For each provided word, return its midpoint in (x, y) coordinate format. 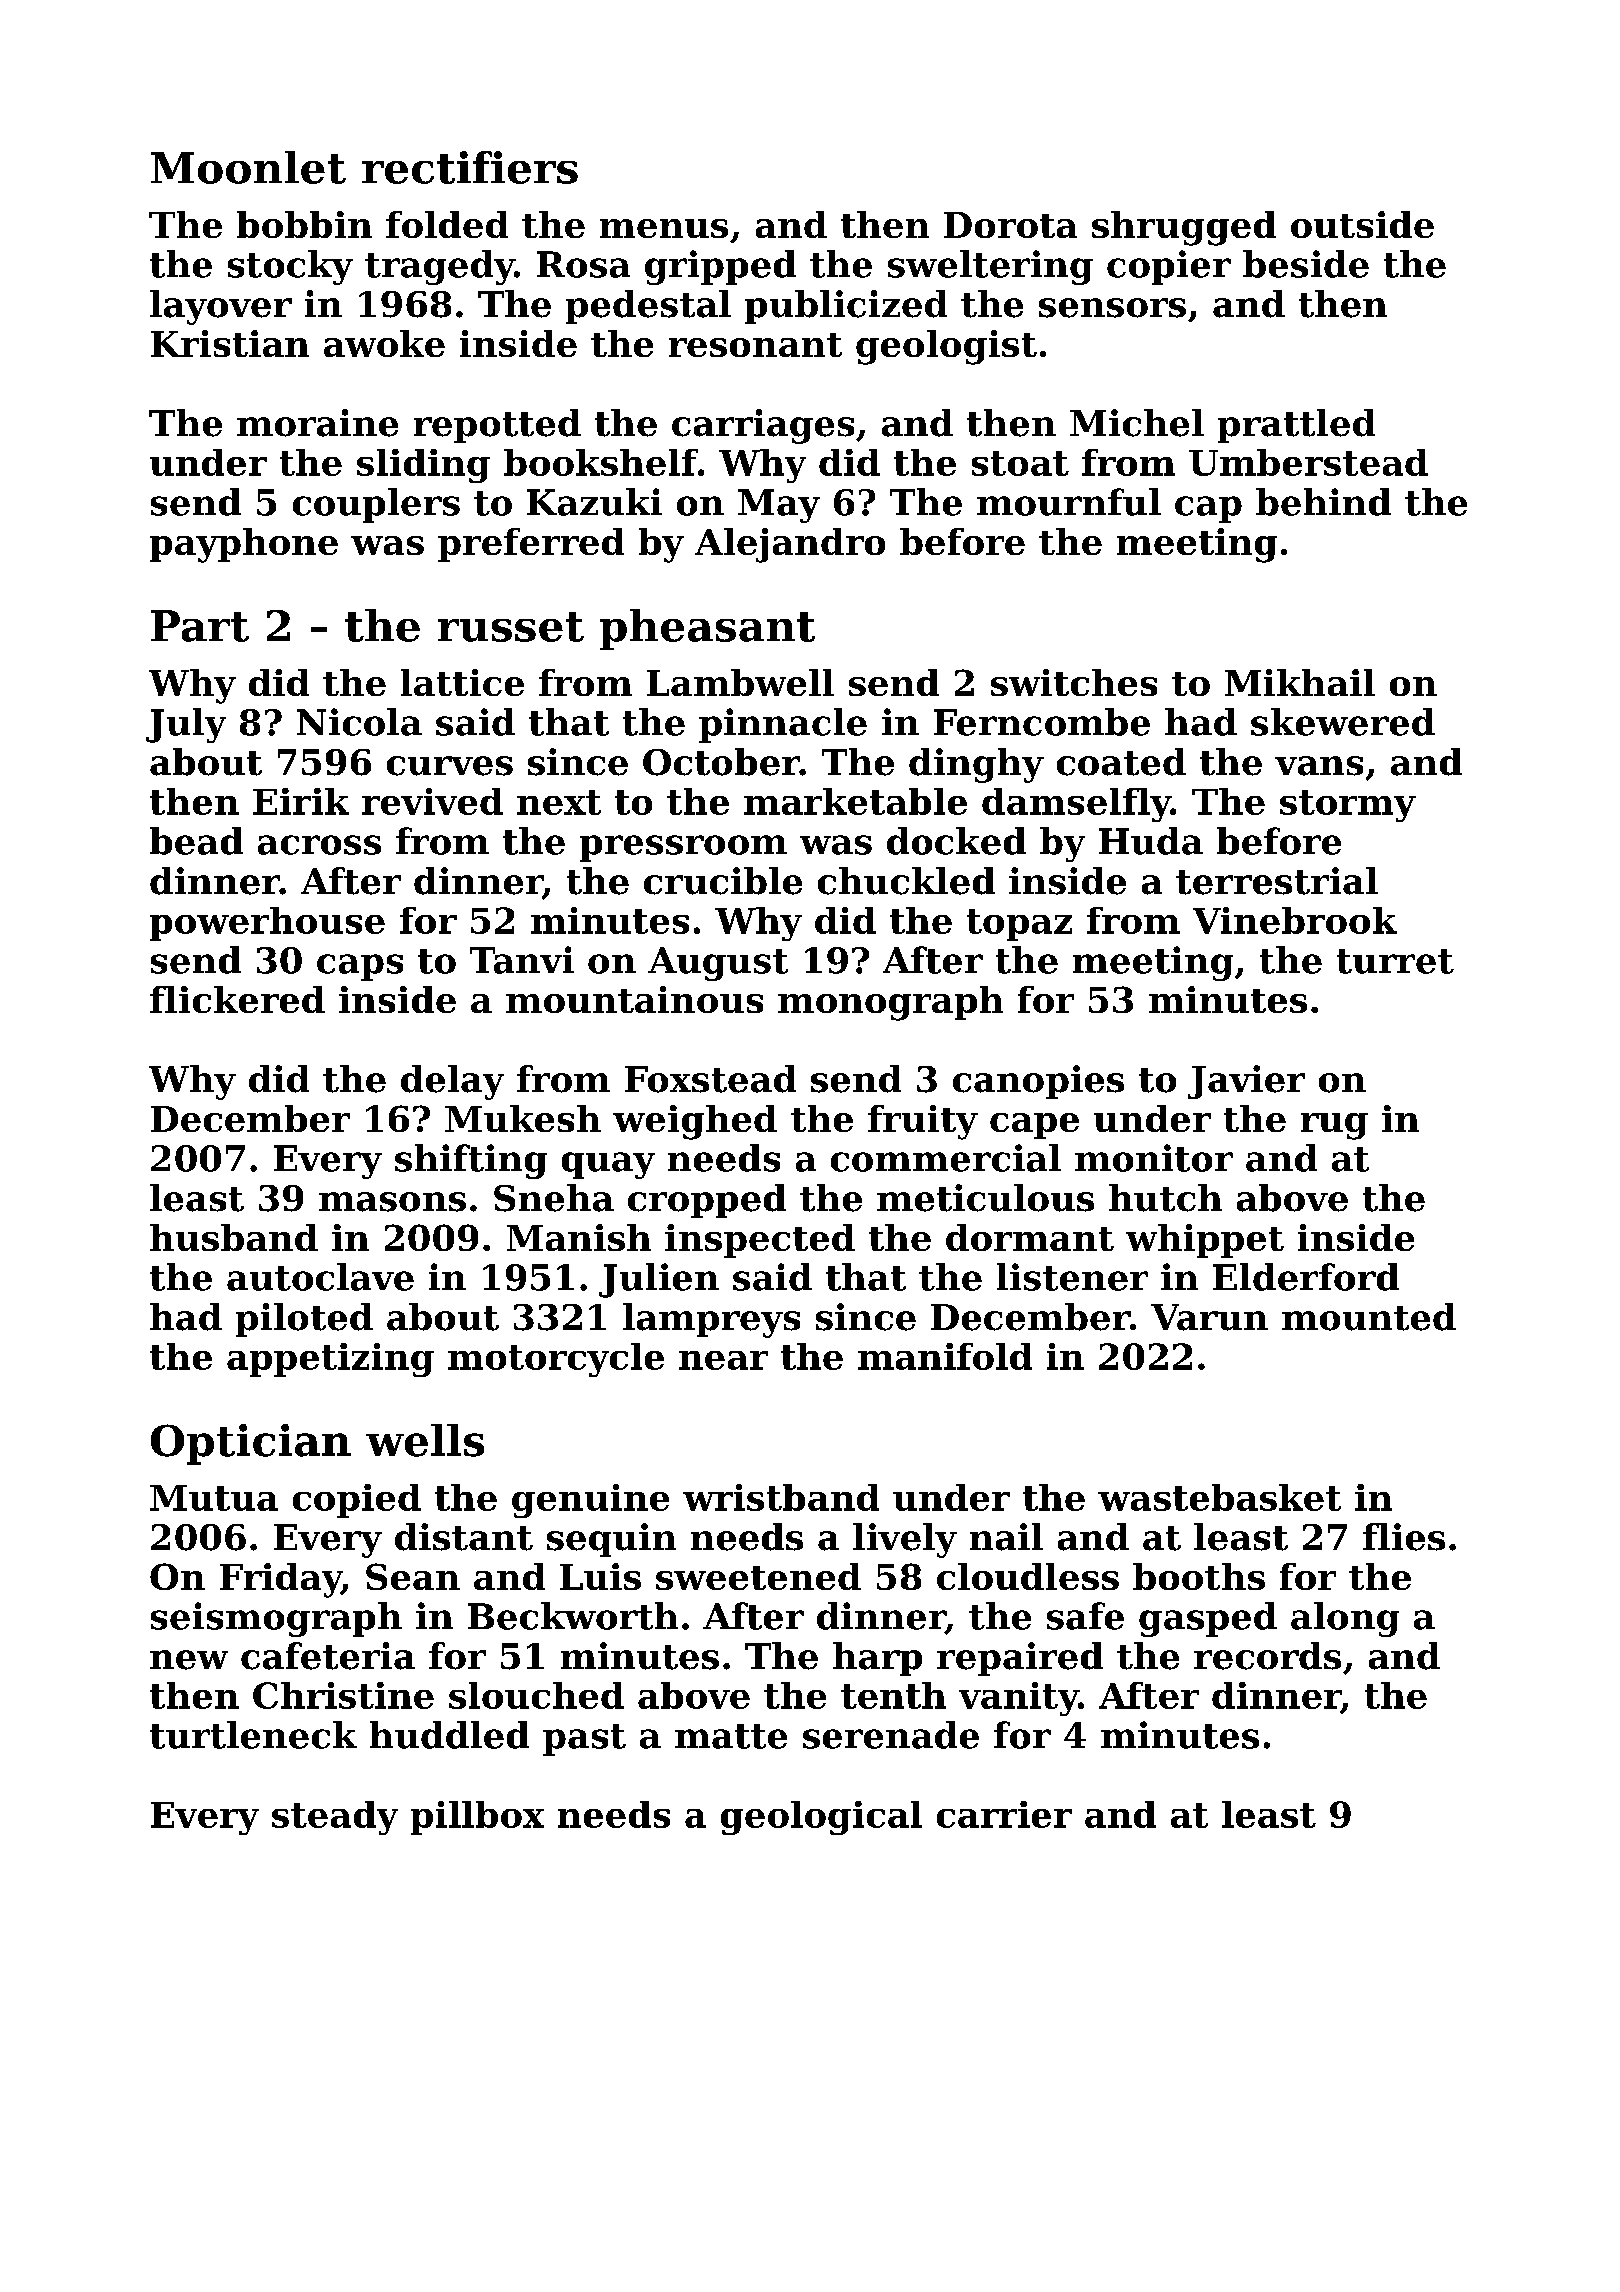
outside (1362, 224)
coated (1121, 762)
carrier (1004, 1814)
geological (821, 1818)
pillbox (477, 1818)
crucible (723, 881)
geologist (946, 347)
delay (452, 1082)
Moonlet (248, 167)
